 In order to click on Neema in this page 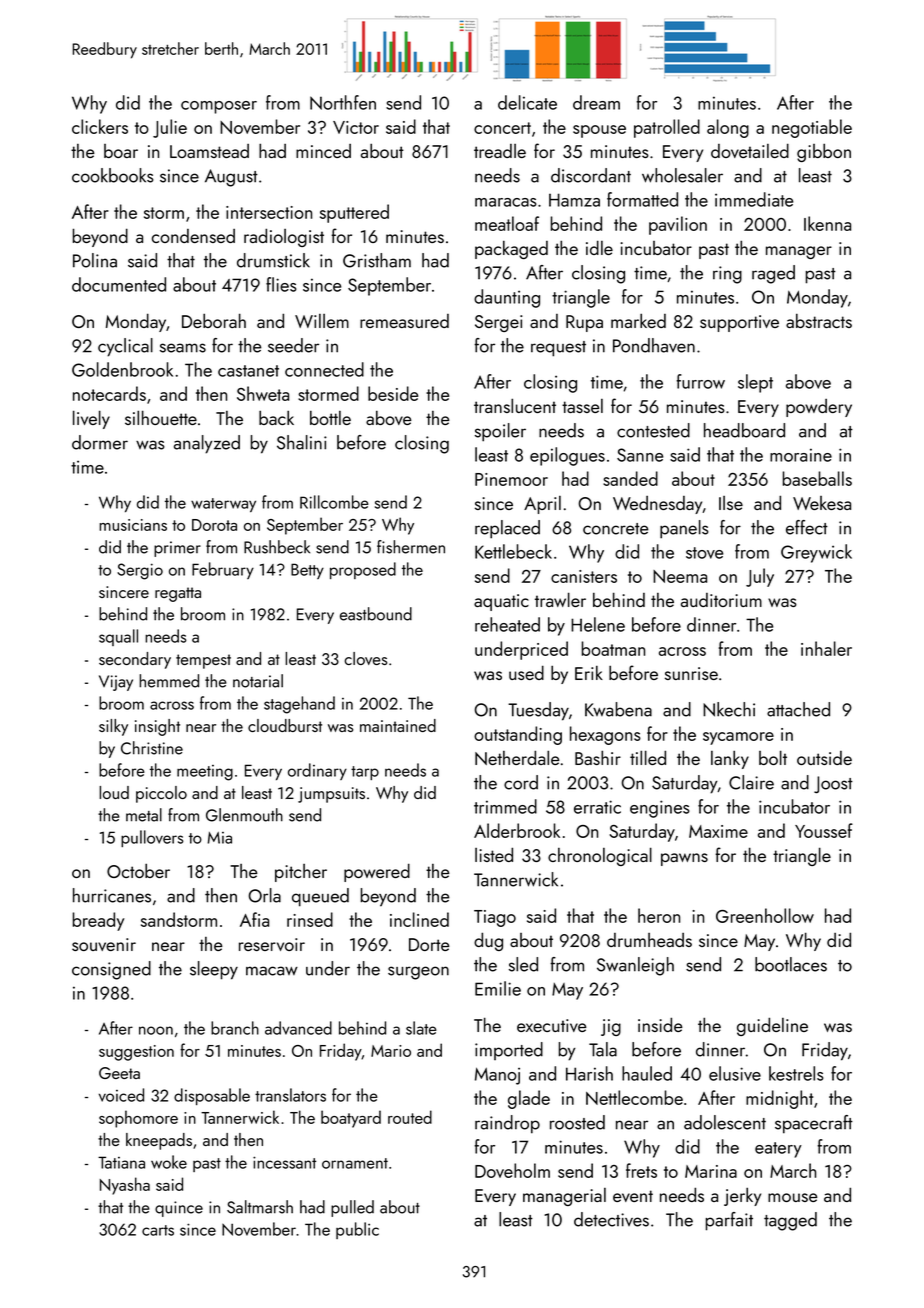, I will do `click(680, 576)`.
